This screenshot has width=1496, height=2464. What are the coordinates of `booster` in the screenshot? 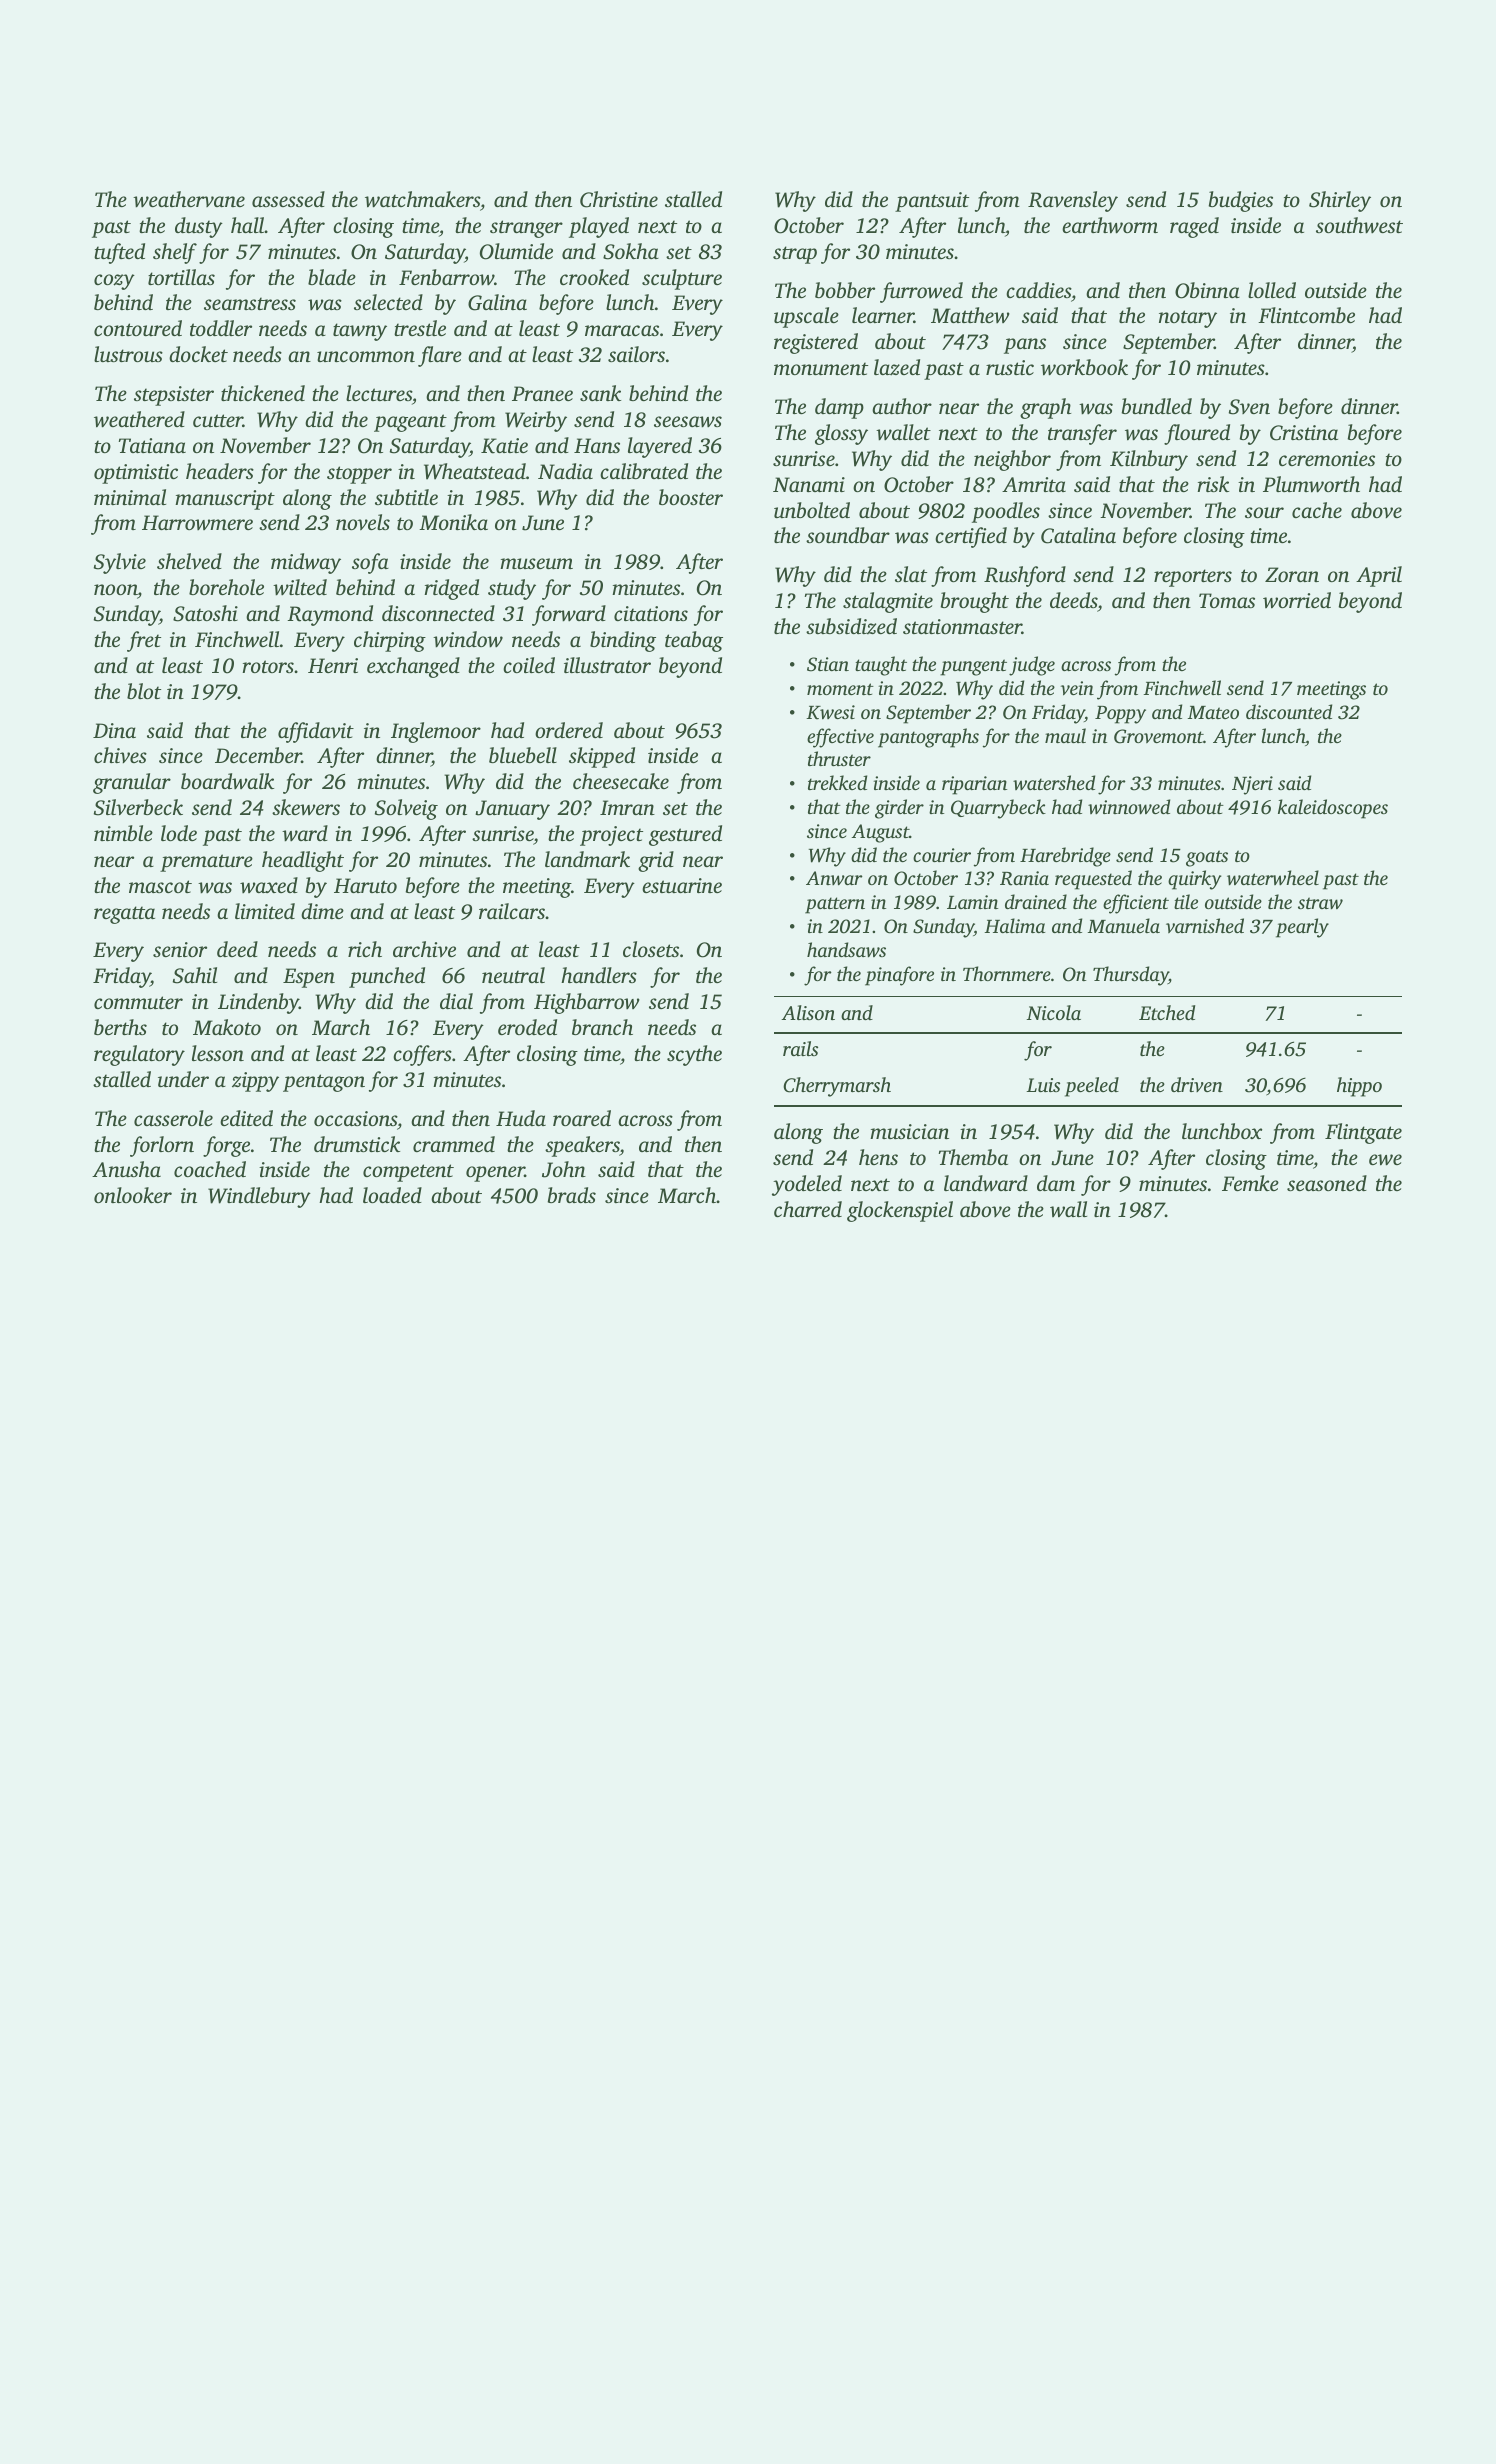 It's located at (691, 497).
